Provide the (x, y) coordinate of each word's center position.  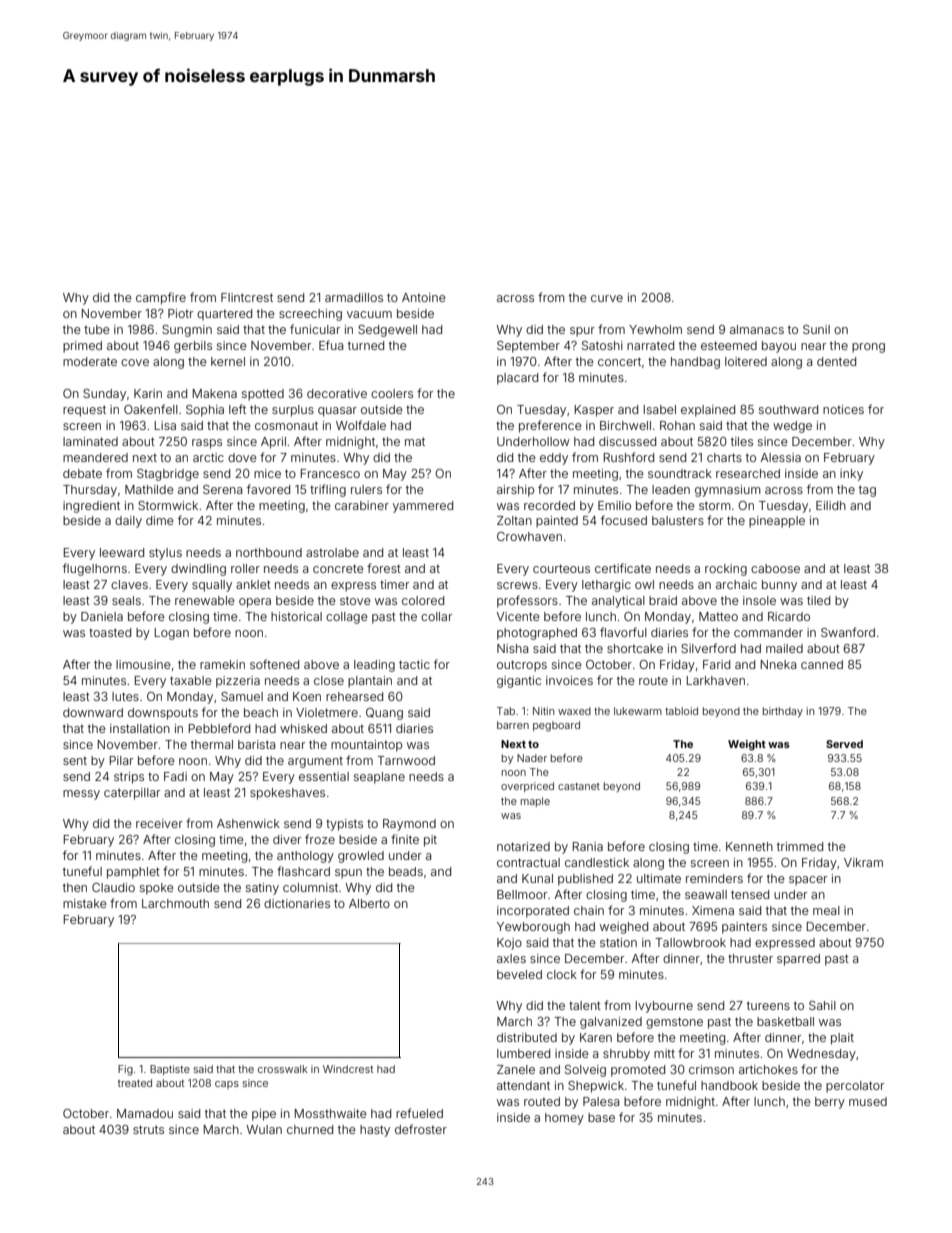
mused (868, 1101)
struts (148, 1129)
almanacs (757, 329)
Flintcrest (247, 297)
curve (607, 298)
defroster (421, 1129)
